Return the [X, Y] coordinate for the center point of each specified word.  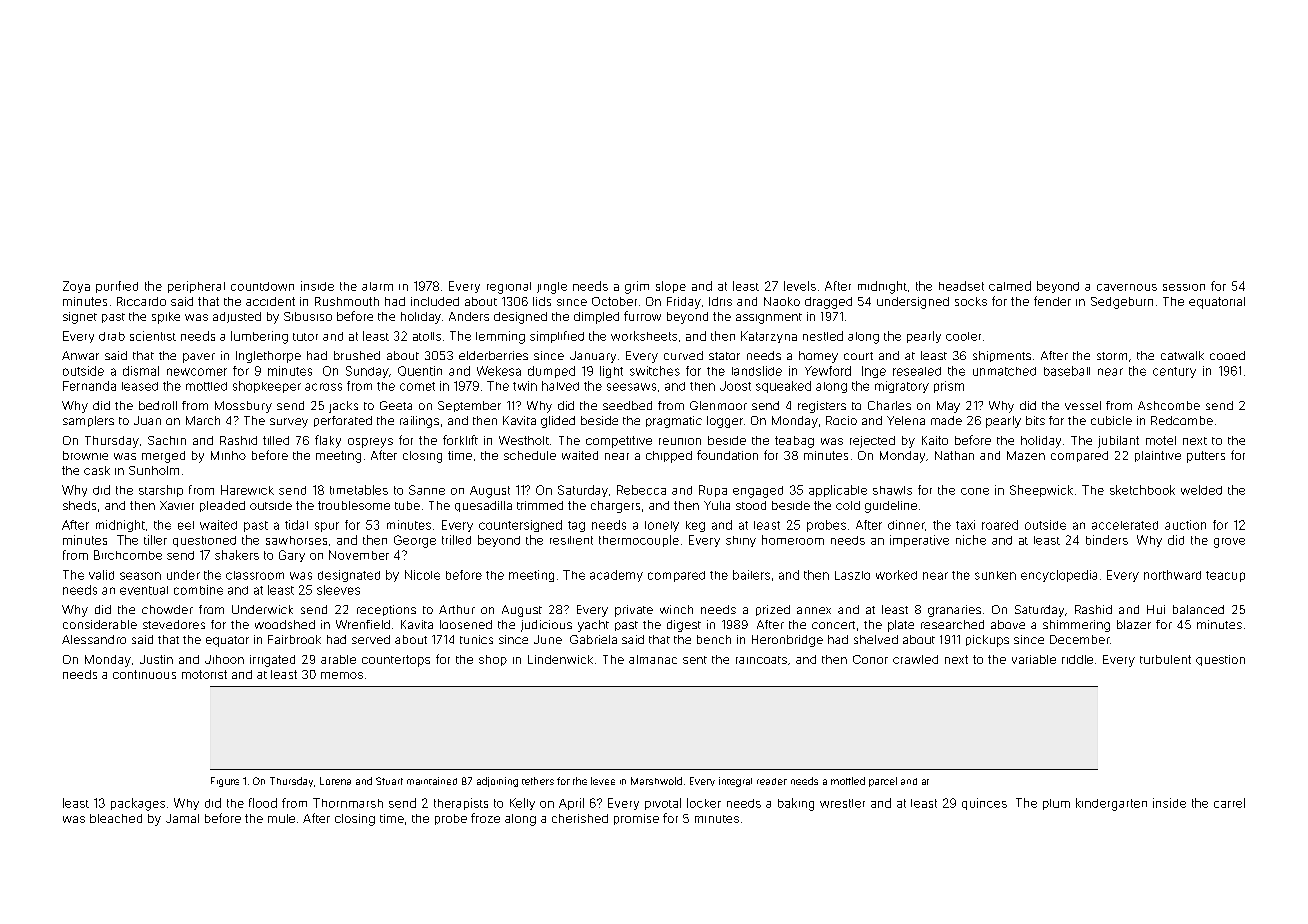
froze [485, 818]
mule [281, 818]
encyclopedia [1059, 576]
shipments [1002, 356]
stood [751, 505]
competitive [619, 442]
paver [199, 358]
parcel [883, 782]
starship [161, 491]
